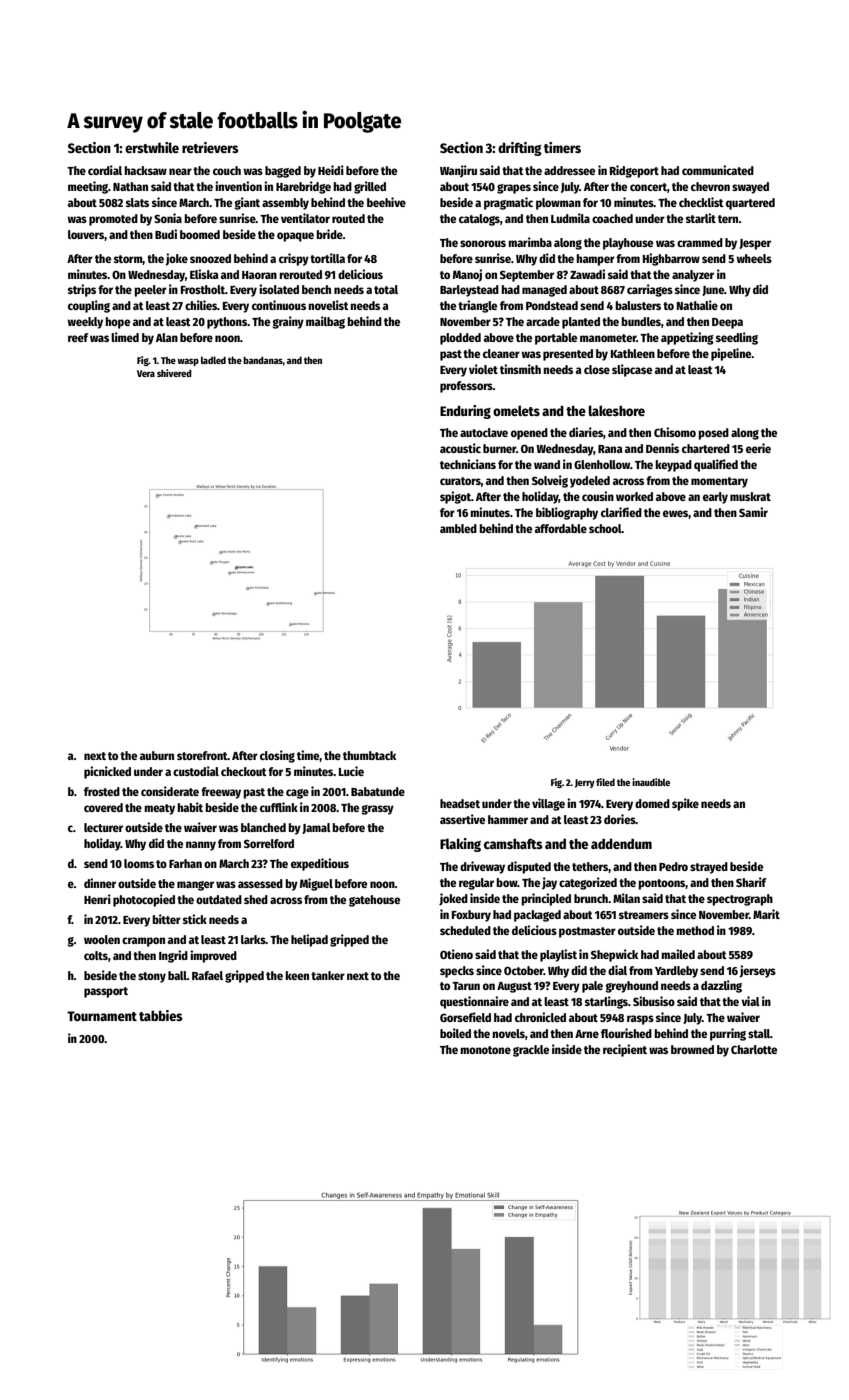 The height and width of the document is (1400, 849). I want to click on shivered, so click(174, 373).
